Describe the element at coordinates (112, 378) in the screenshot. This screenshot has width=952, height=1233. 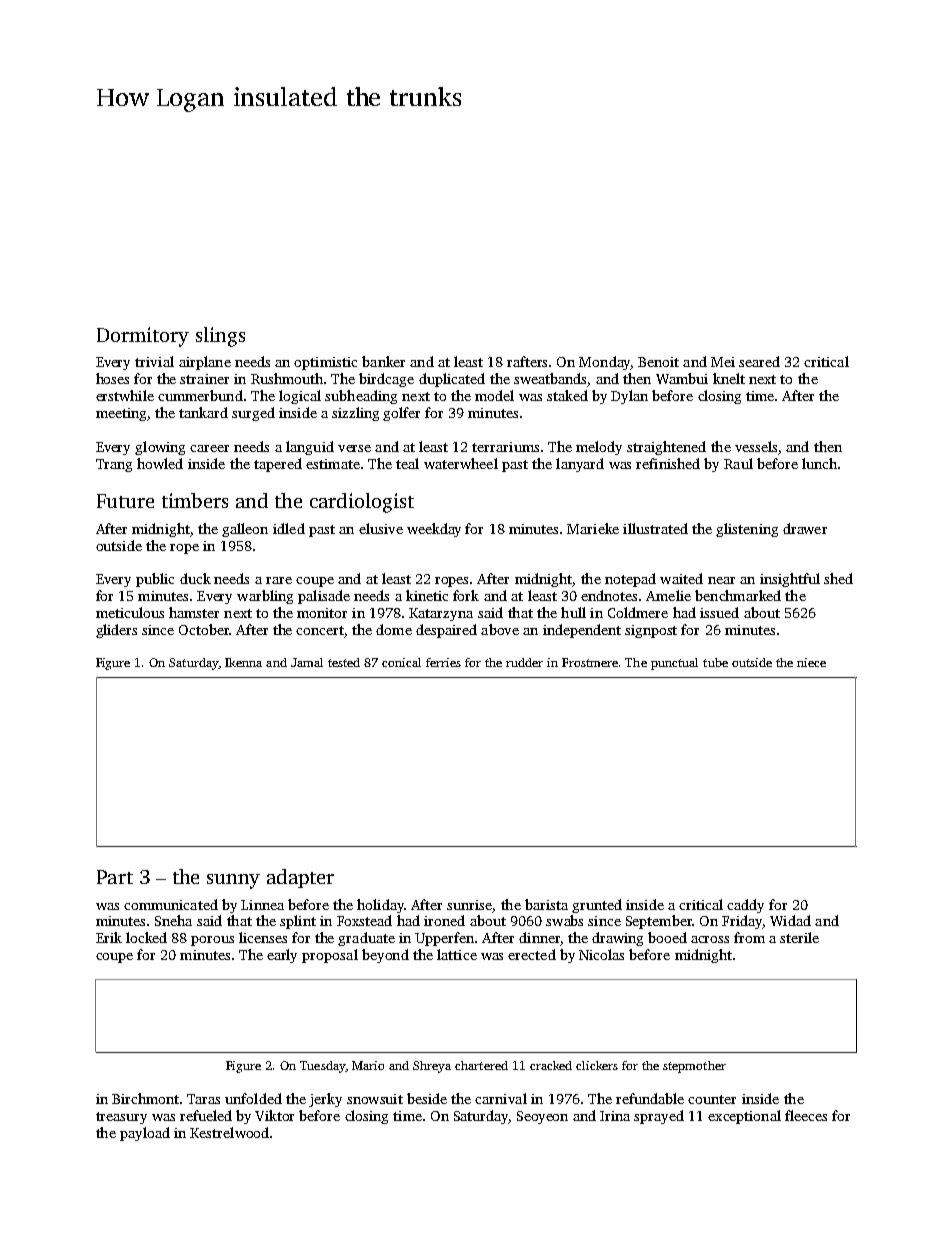
I see `hoses` at that location.
